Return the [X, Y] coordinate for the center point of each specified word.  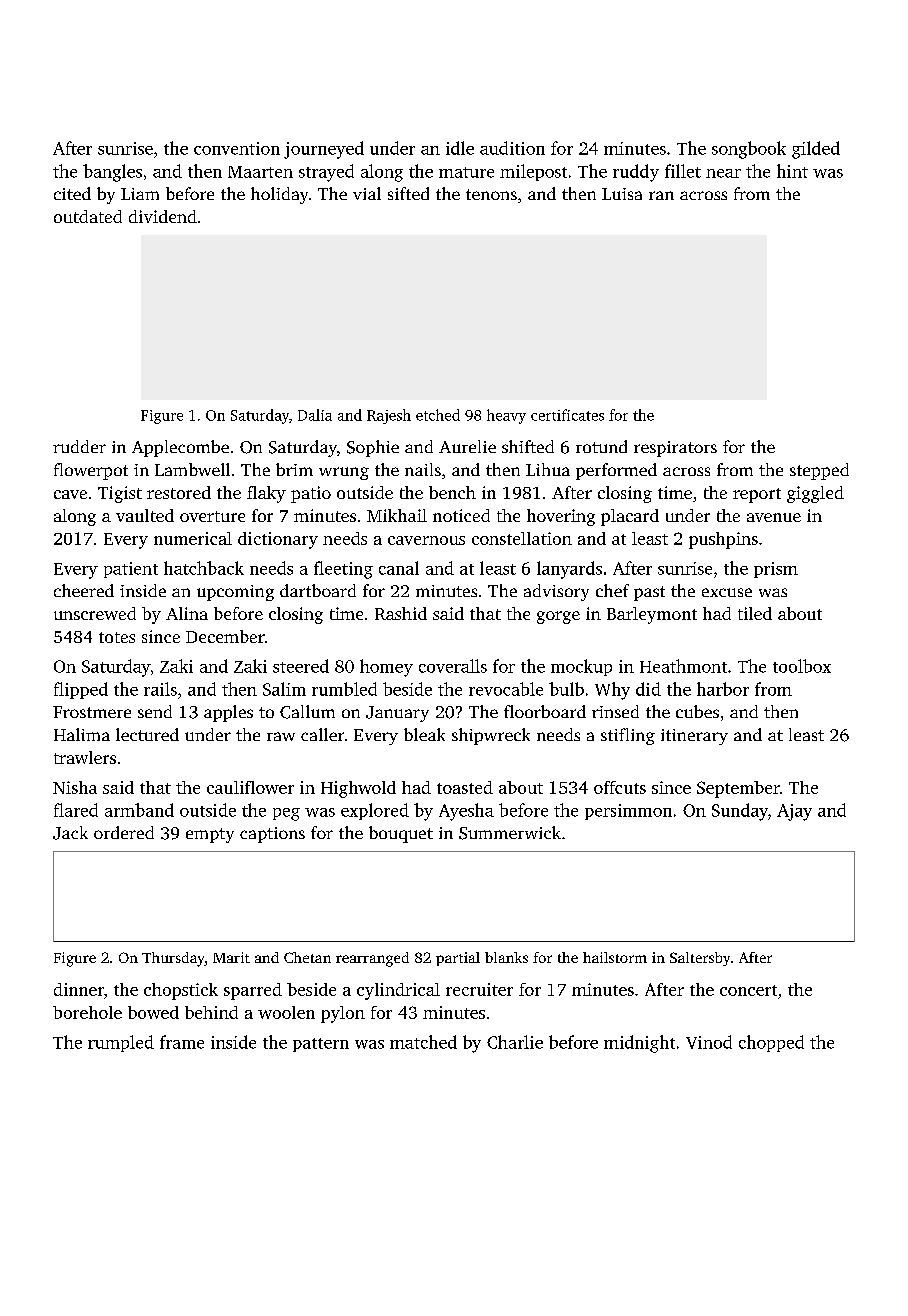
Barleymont [652, 615]
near [723, 173]
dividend [163, 216]
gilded [816, 150]
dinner [79, 989]
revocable [506, 689]
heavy [506, 416]
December [225, 636]
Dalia [315, 415]
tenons [491, 194]
